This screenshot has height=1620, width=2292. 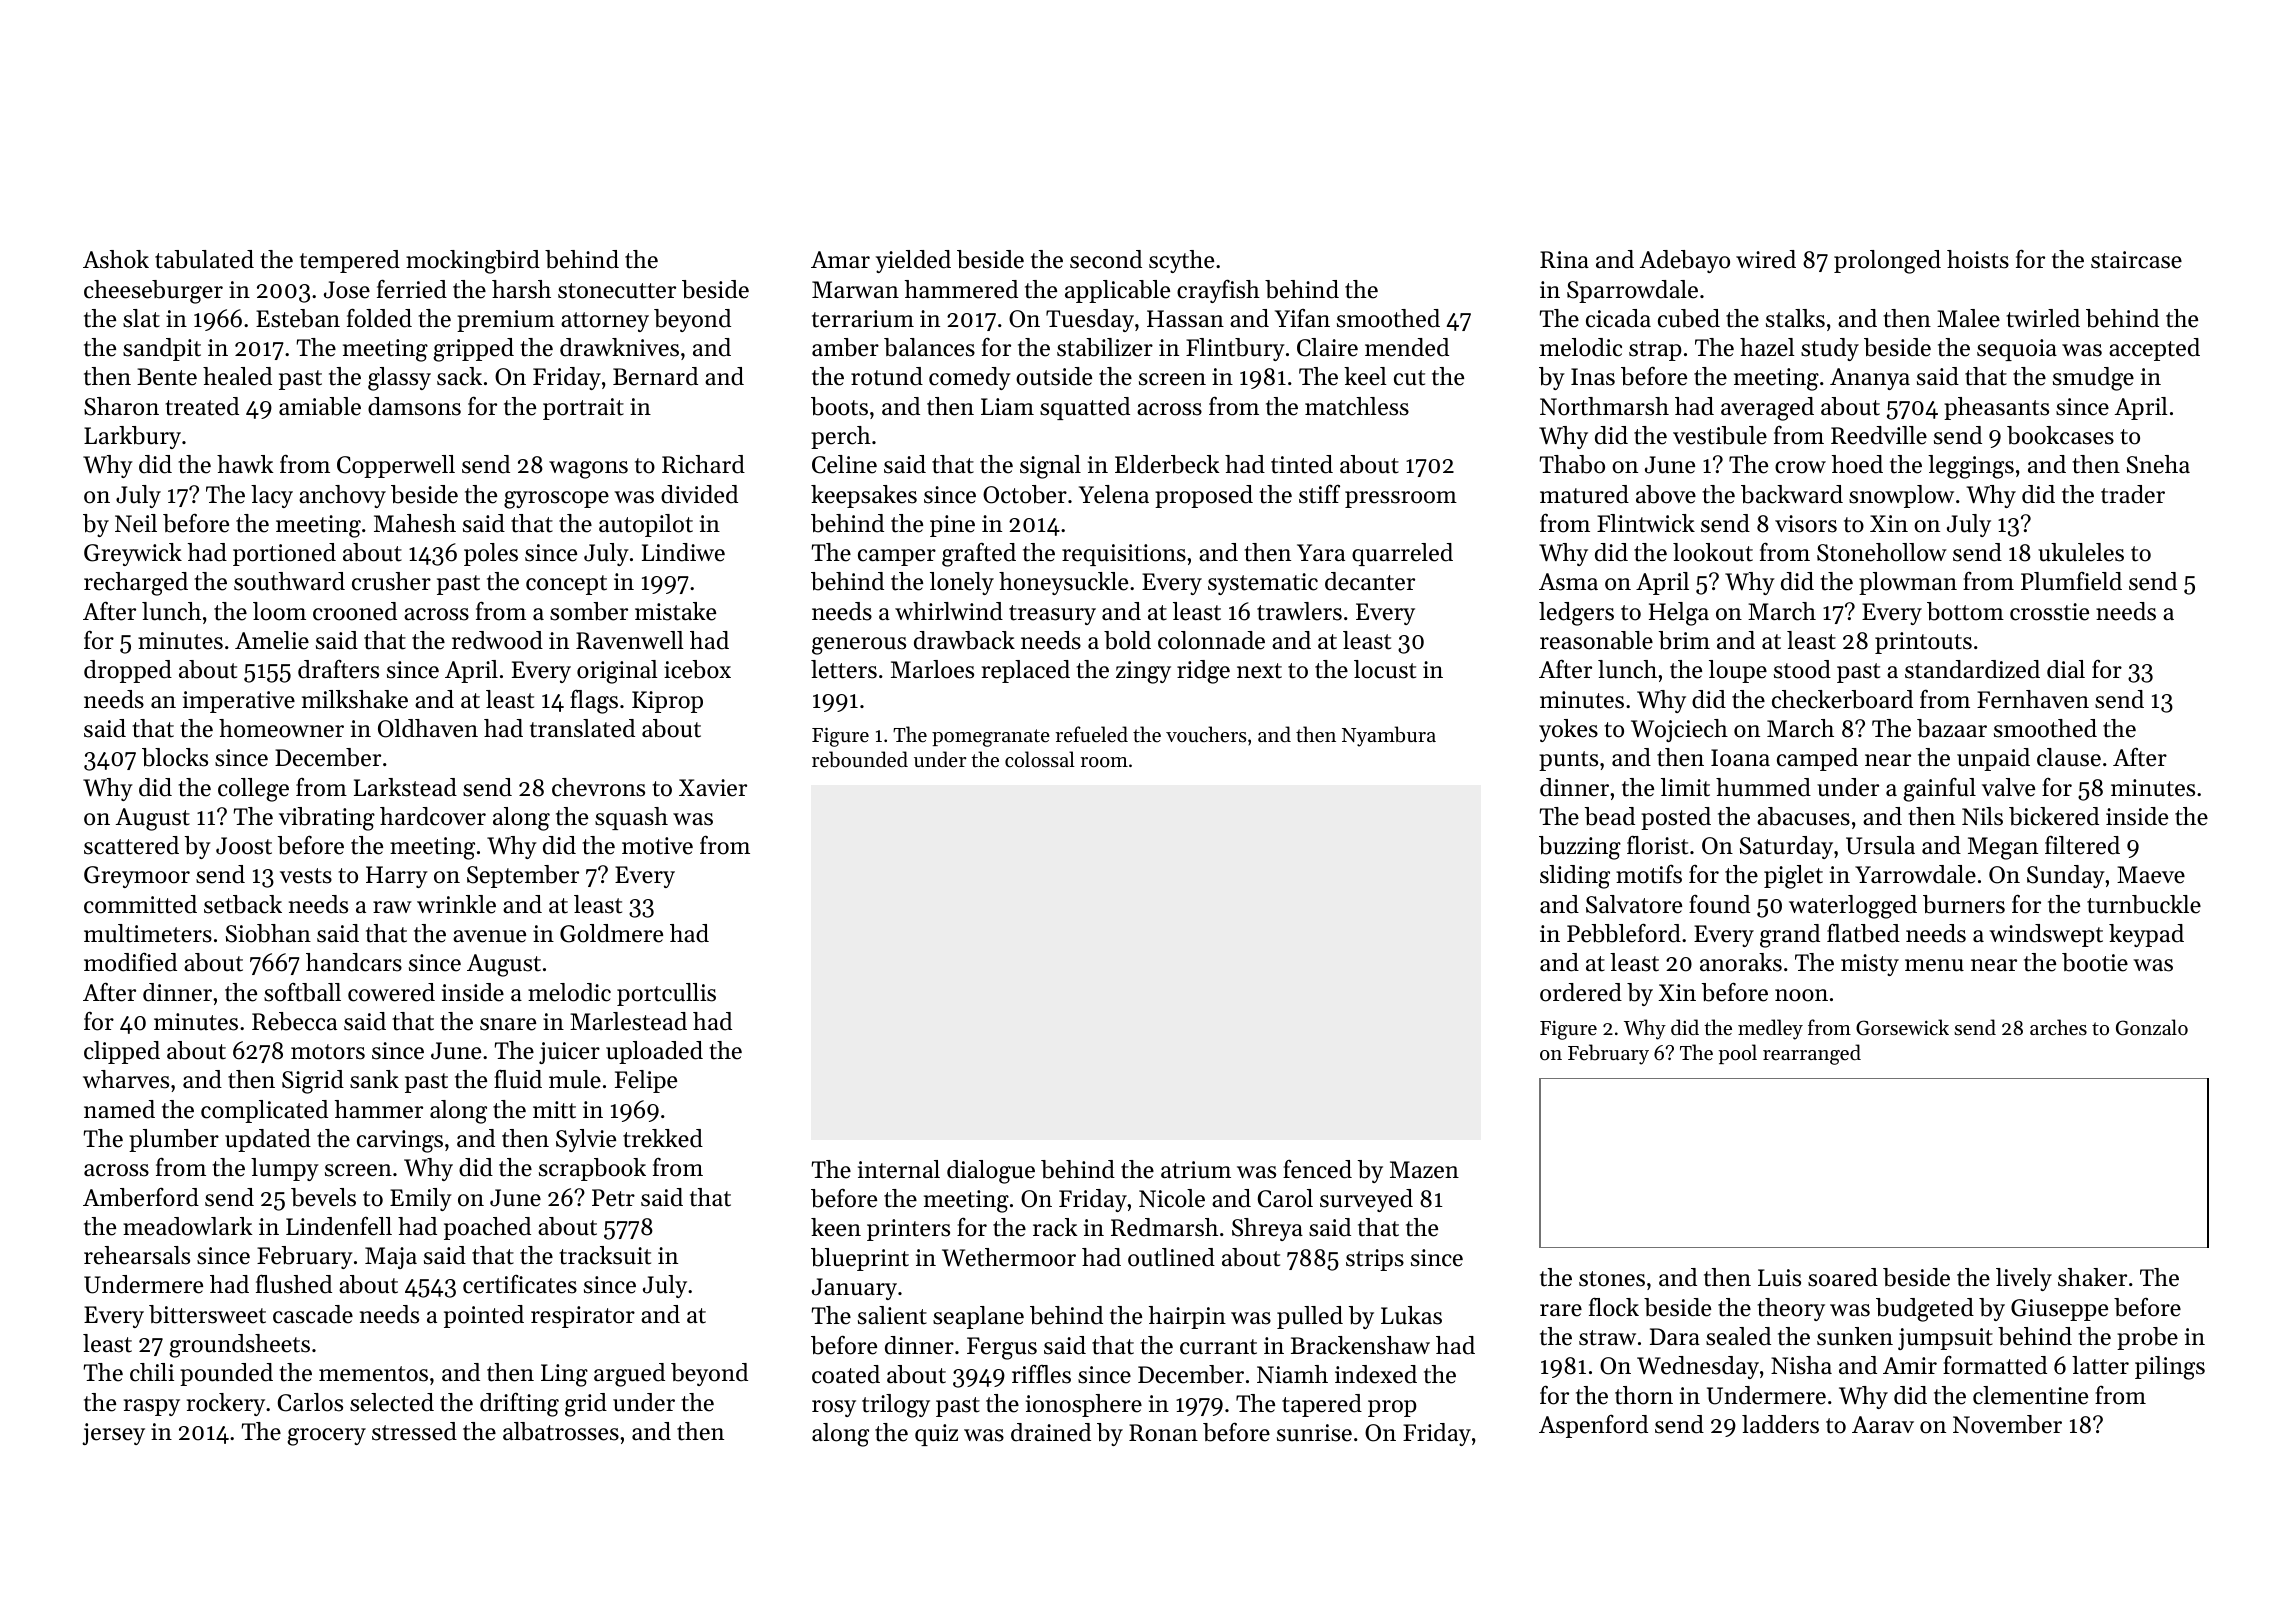 I want to click on recharged, so click(x=136, y=584).
